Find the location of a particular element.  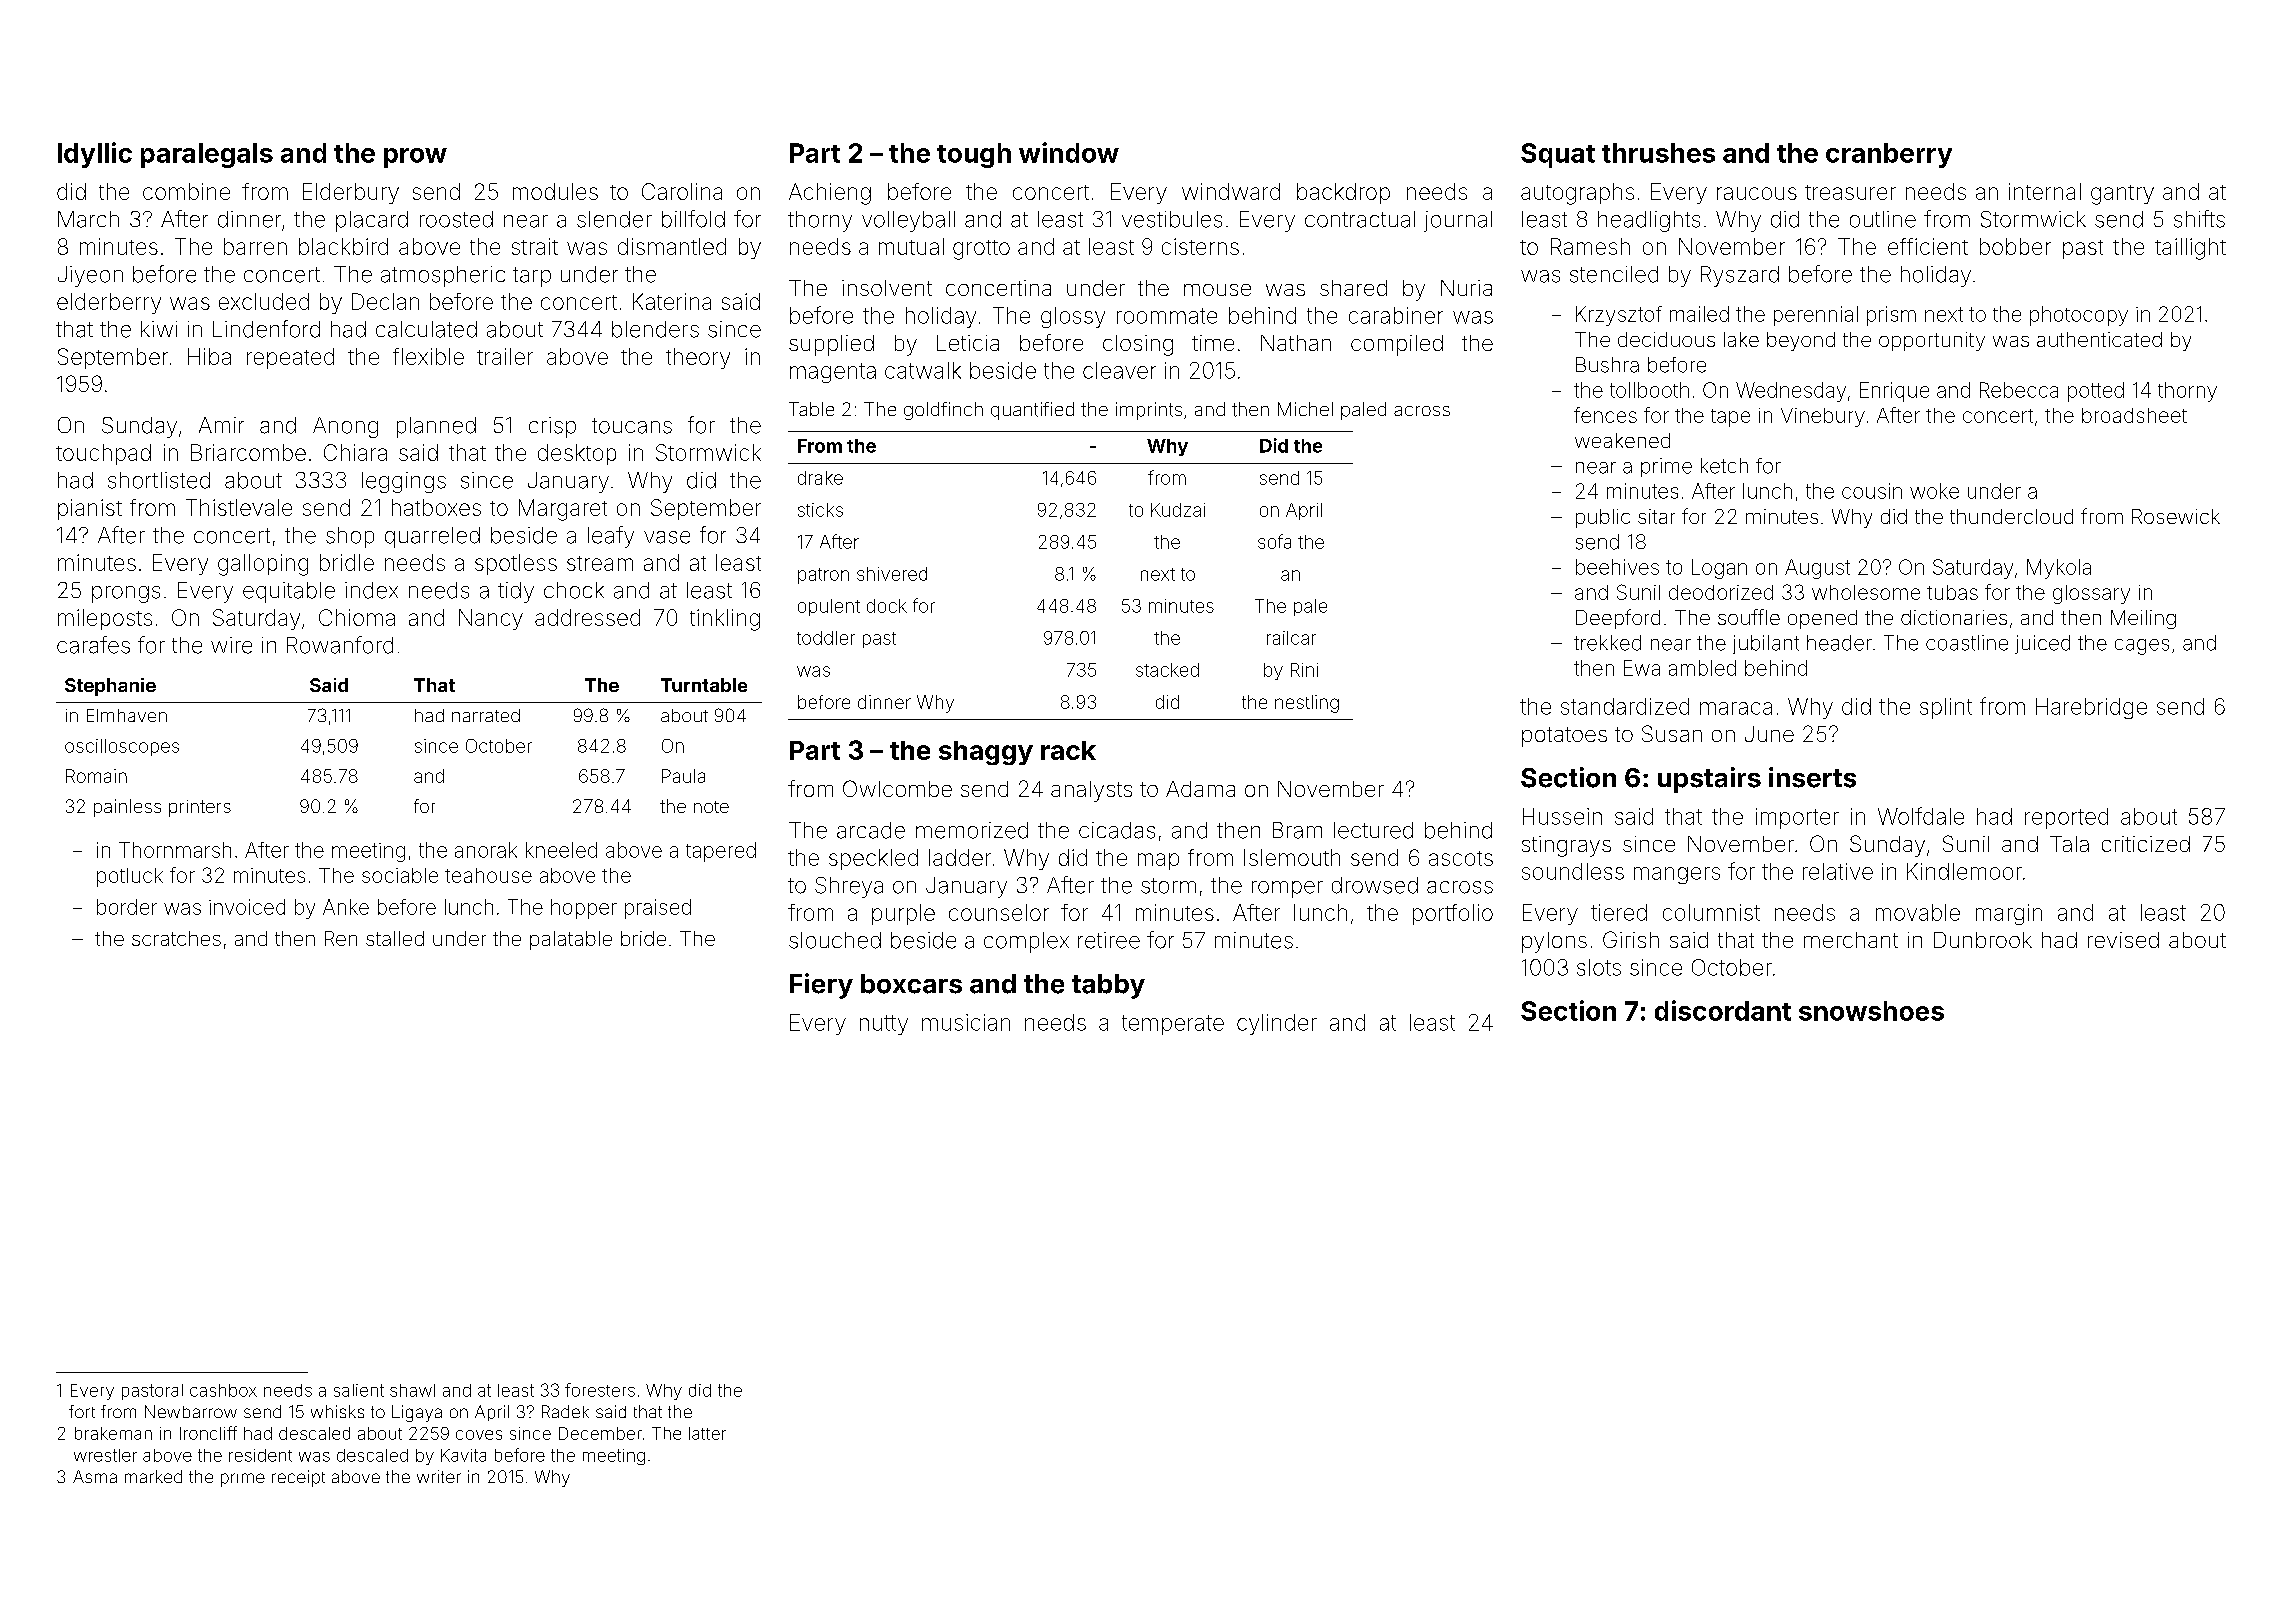

railcar is located at coordinates (1291, 638).
